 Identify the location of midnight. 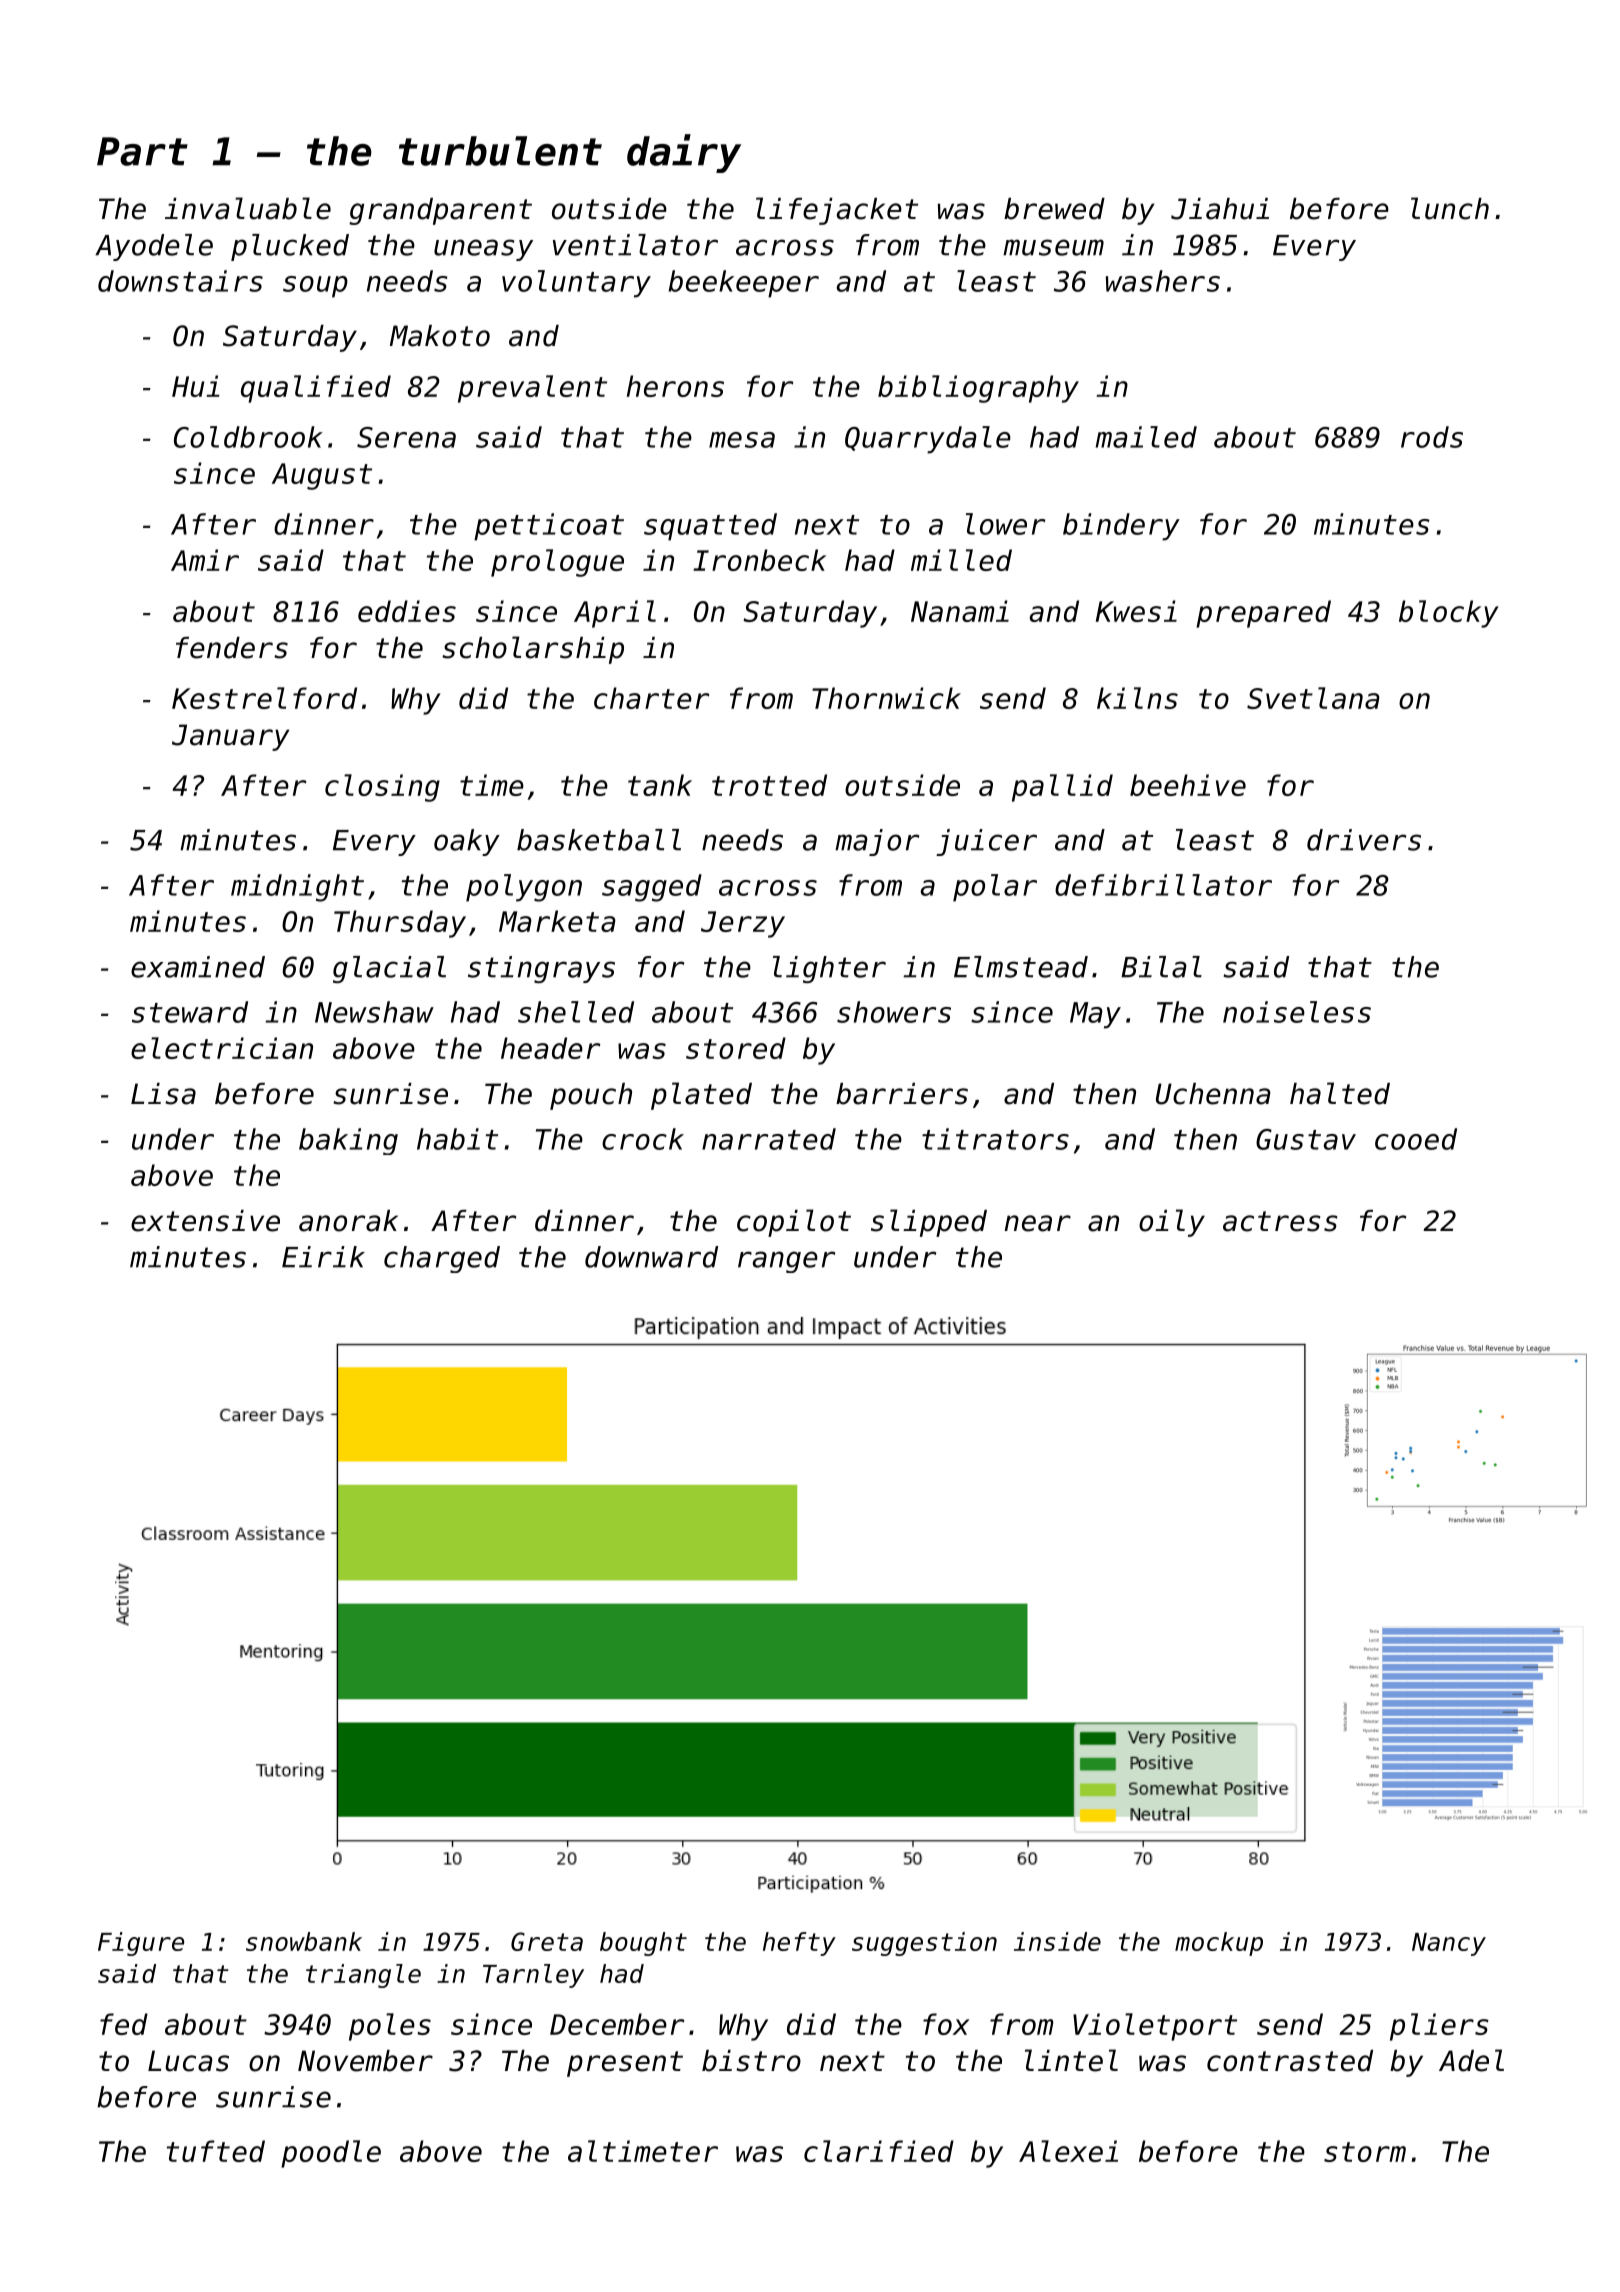
(297, 888).
